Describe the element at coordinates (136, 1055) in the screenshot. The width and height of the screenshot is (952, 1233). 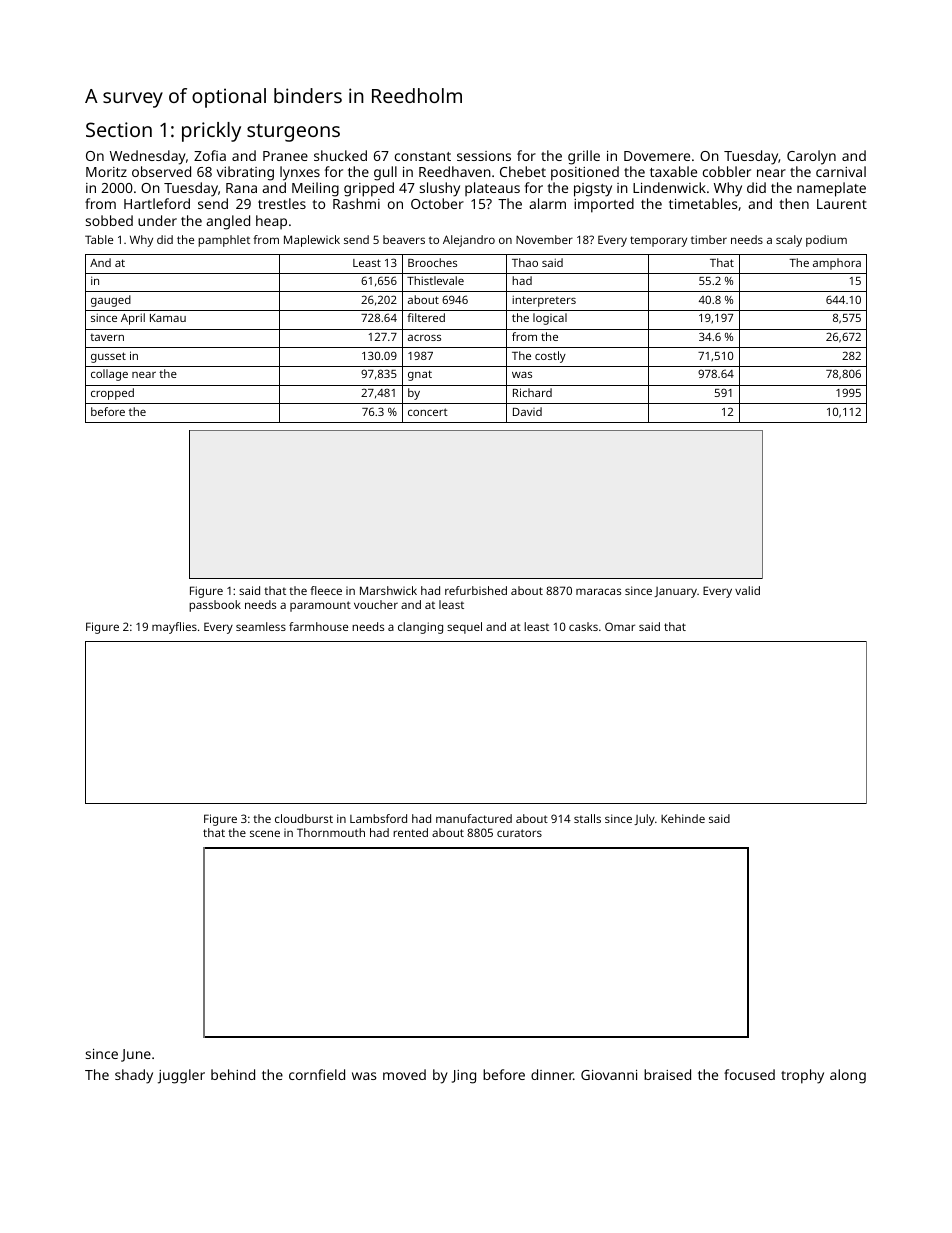
I see `June` at that location.
